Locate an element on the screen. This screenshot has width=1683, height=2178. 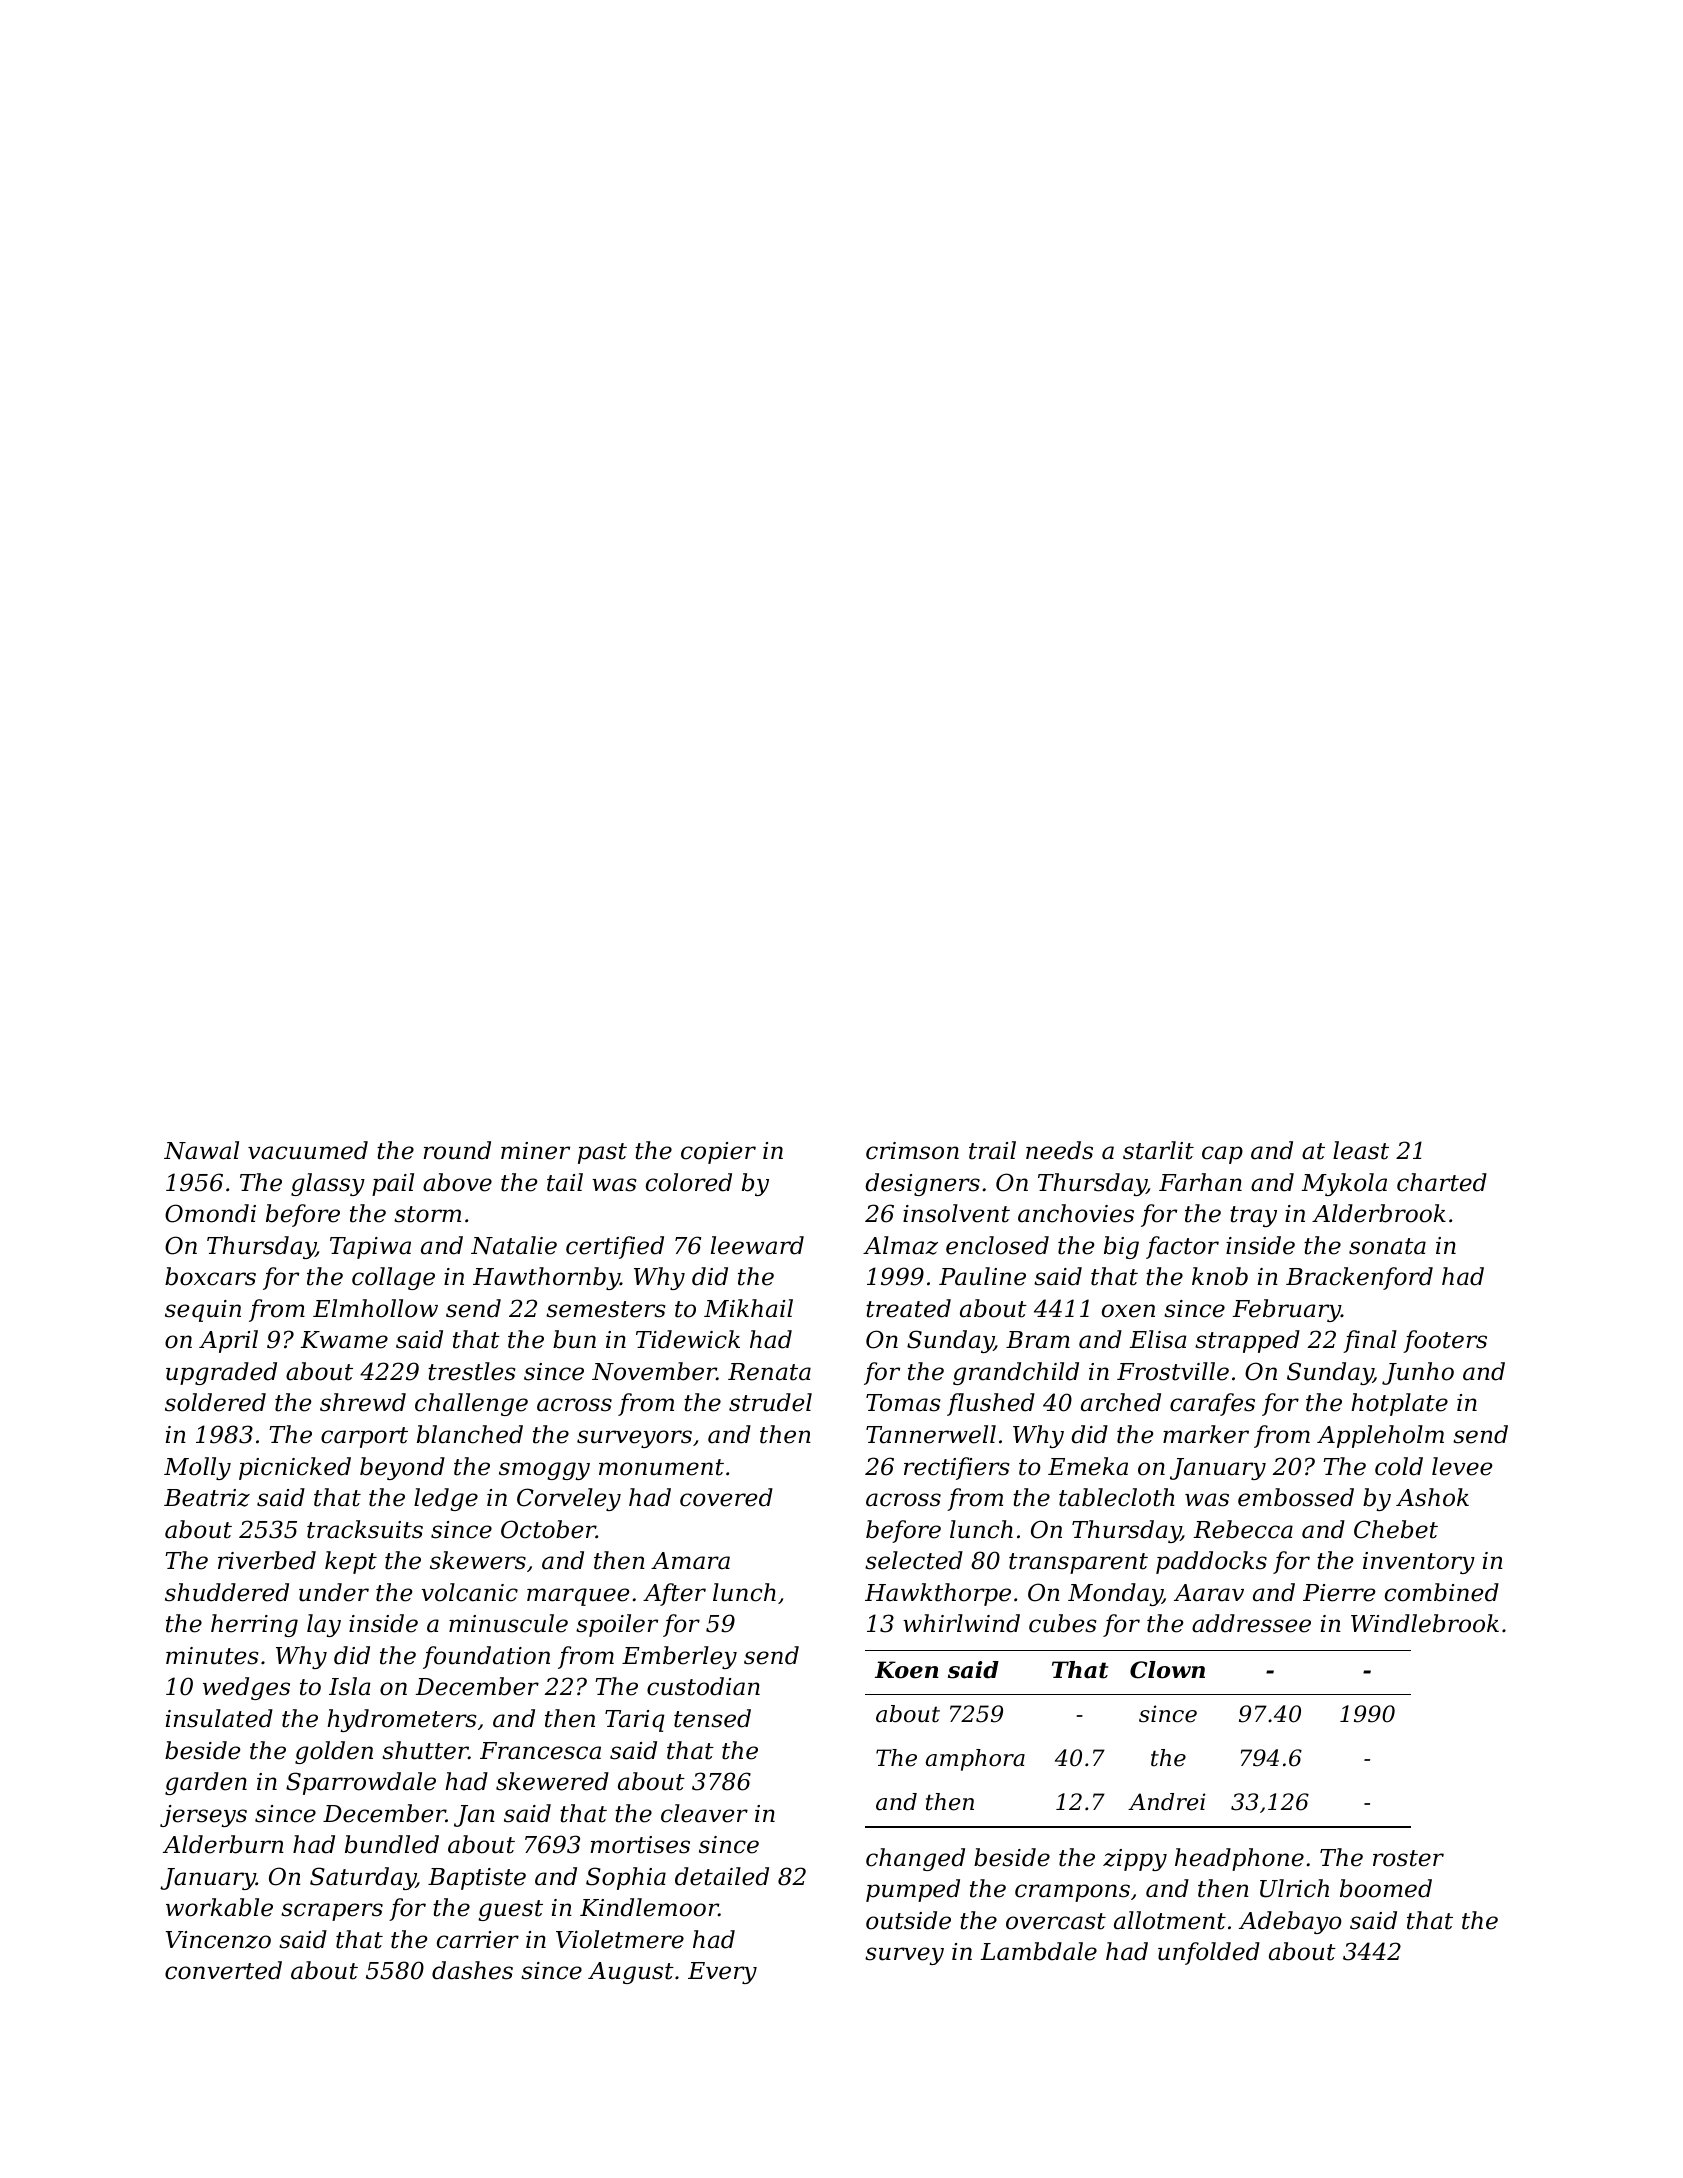
lay is located at coordinates (324, 1625).
